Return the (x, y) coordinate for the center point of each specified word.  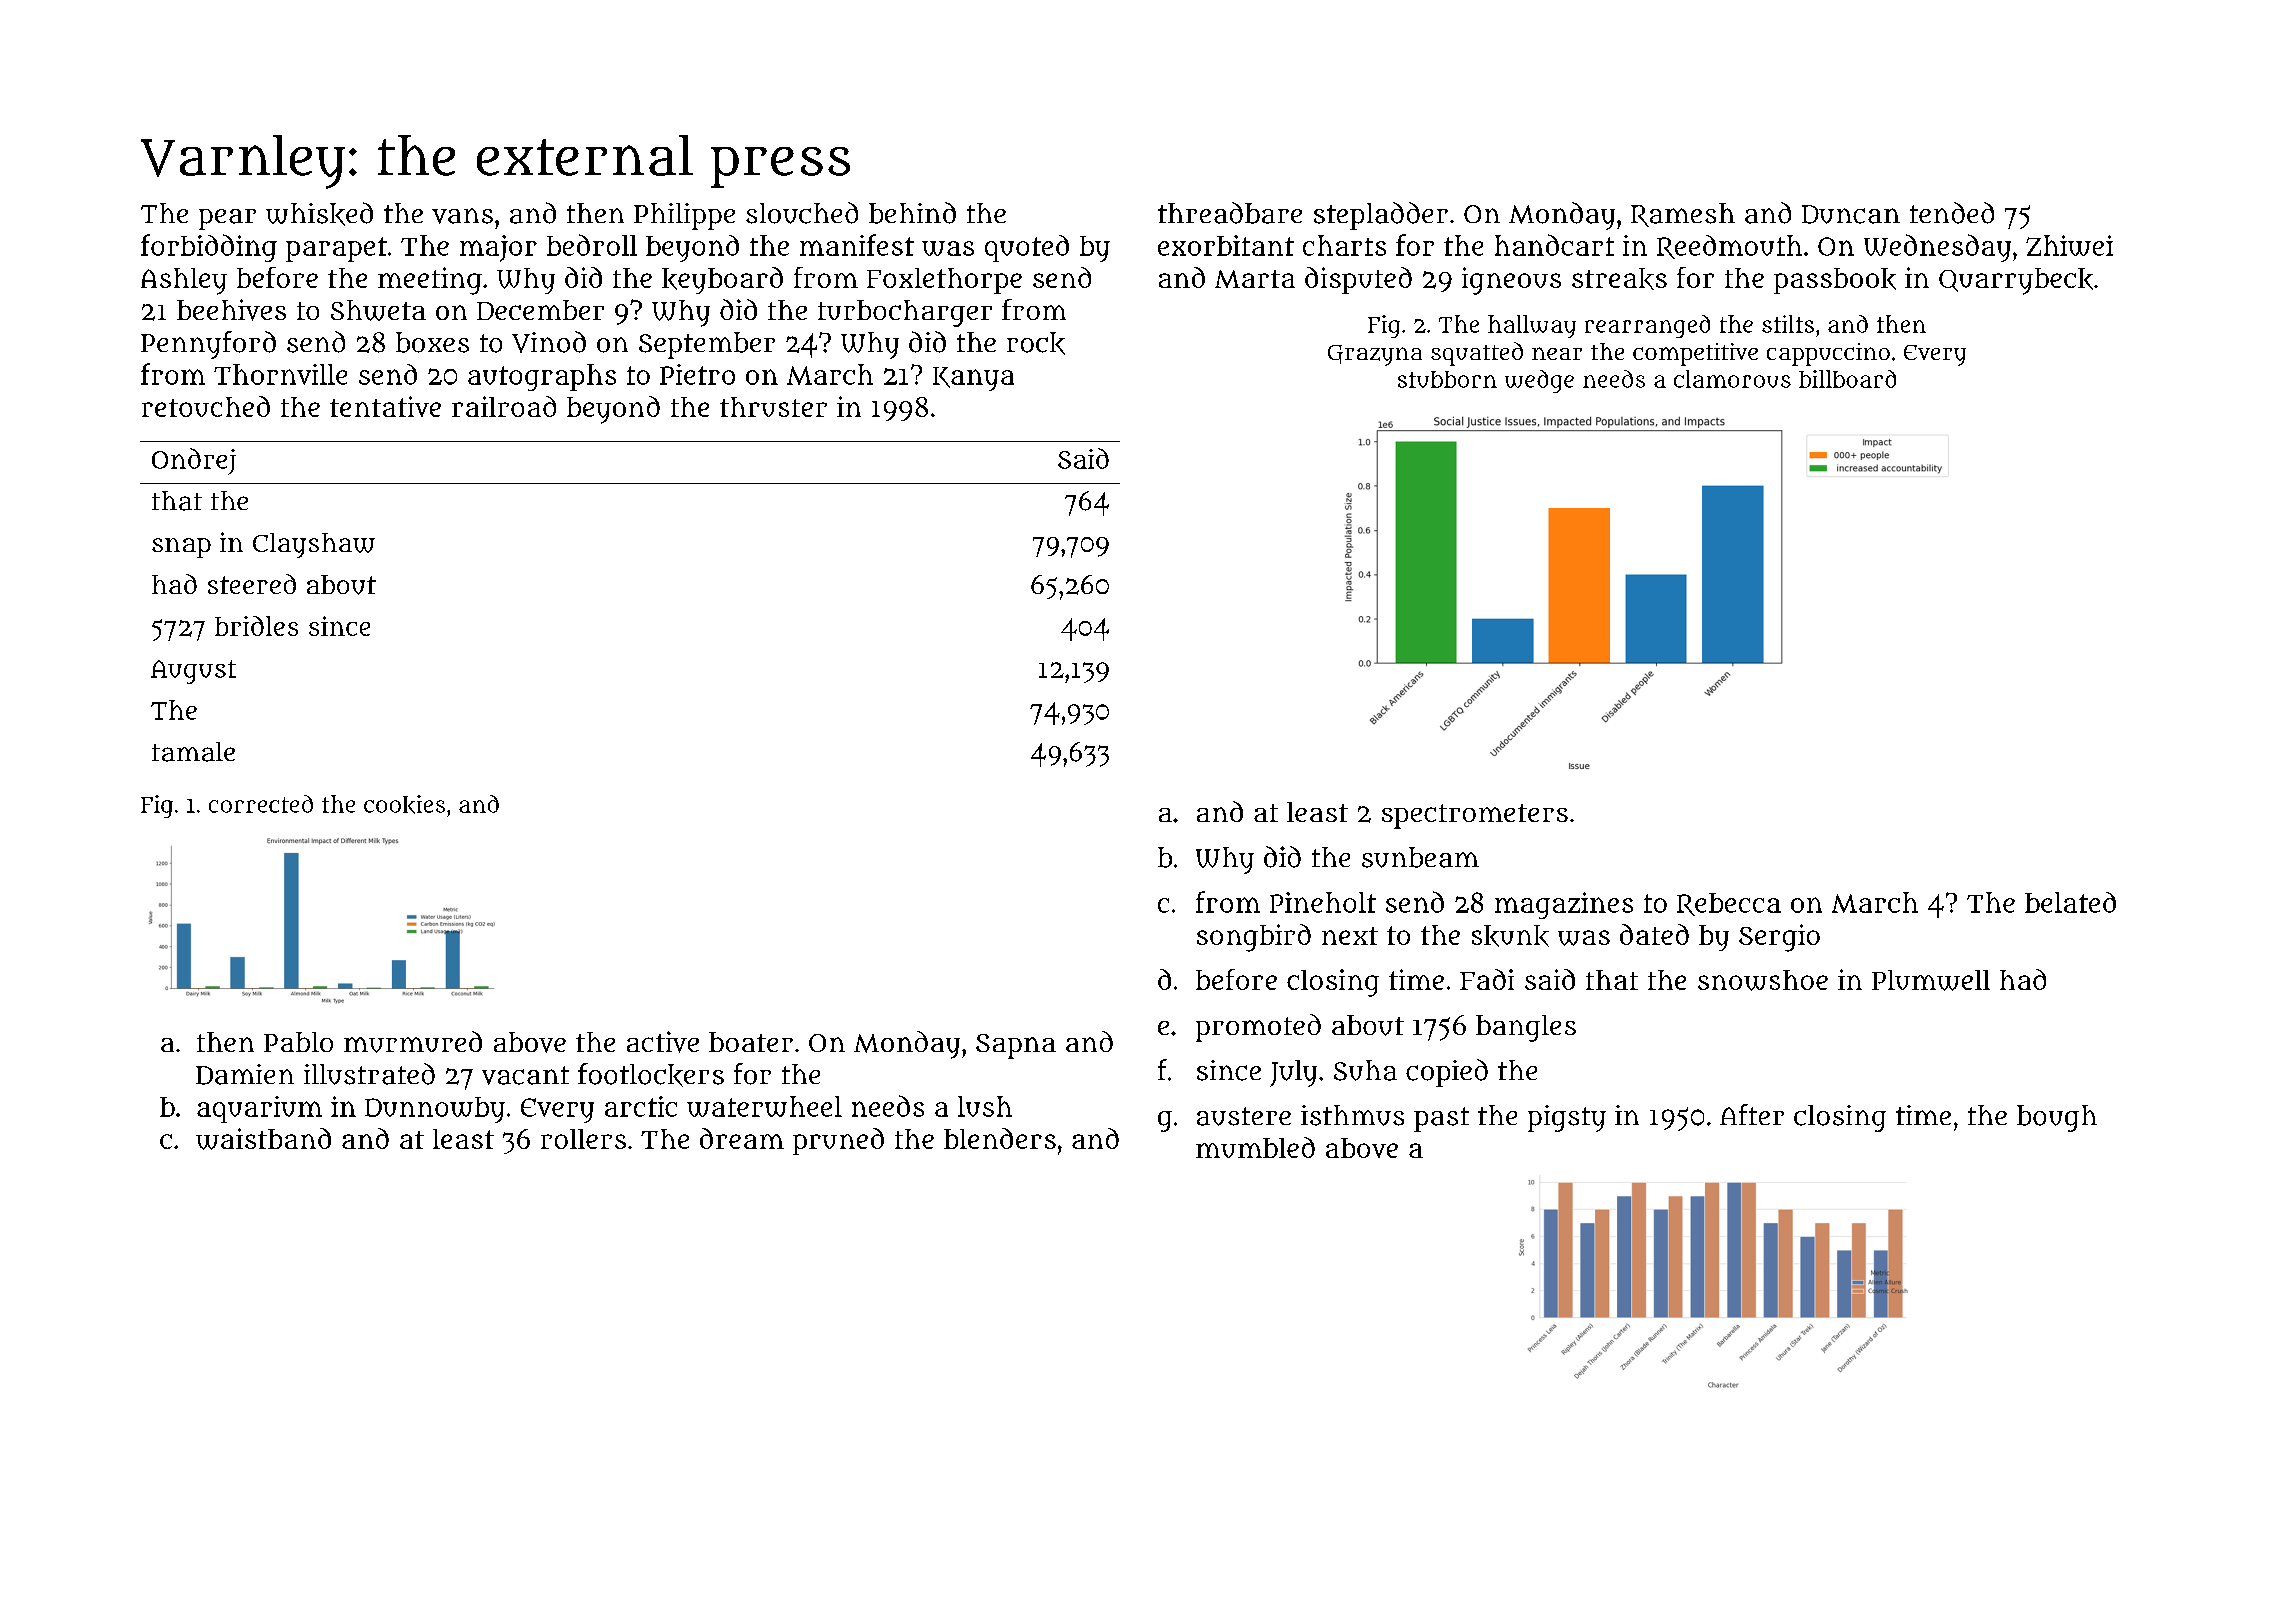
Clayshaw (314, 545)
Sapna (1016, 1046)
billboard (1847, 379)
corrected (261, 804)
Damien (245, 1074)
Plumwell (1931, 980)
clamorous (1732, 379)
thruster (773, 407)
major (498, 248)
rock (1036, 343)
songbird (1254, 938)
